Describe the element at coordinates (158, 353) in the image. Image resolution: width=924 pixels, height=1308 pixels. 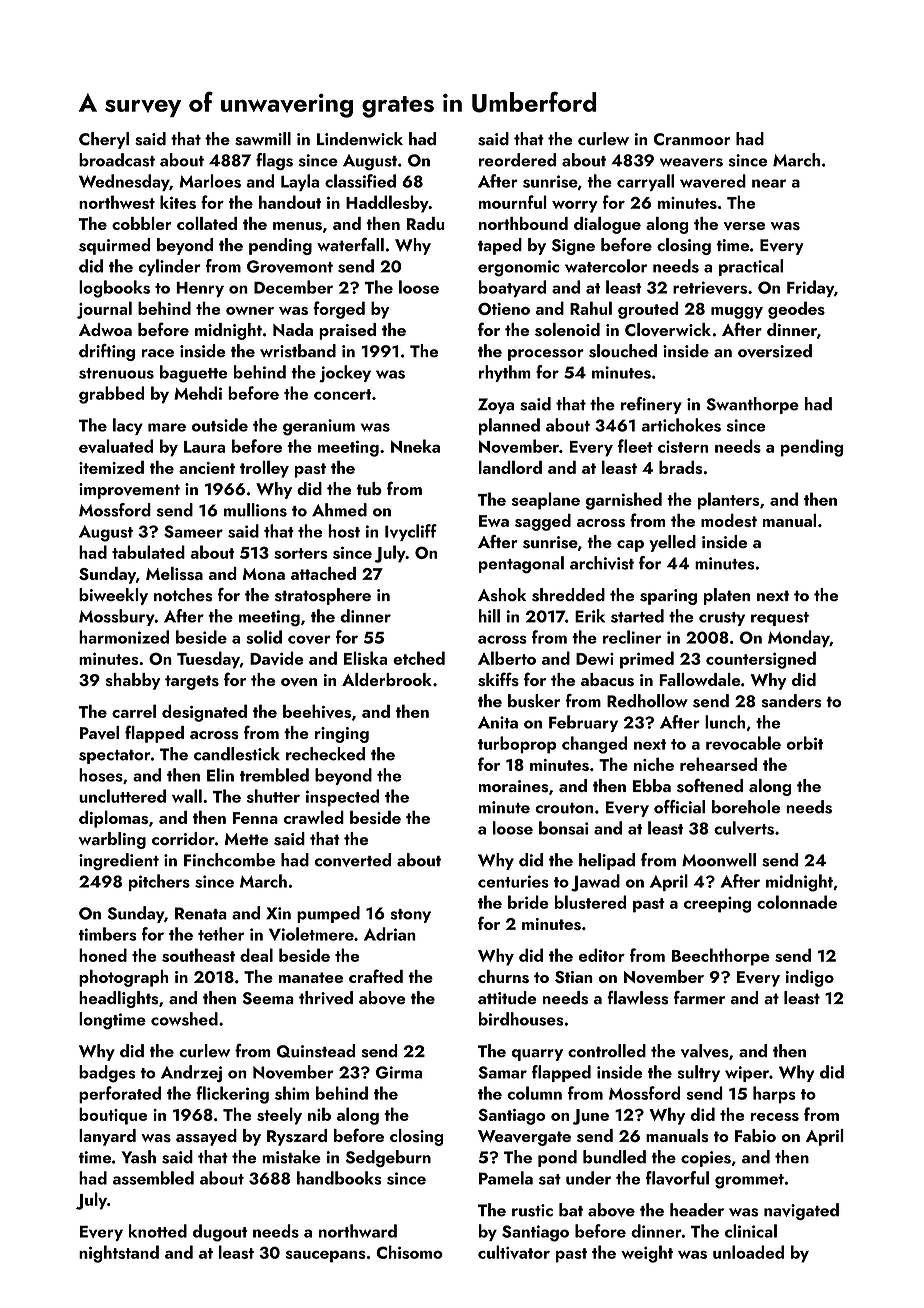
I see `race` at that location.
